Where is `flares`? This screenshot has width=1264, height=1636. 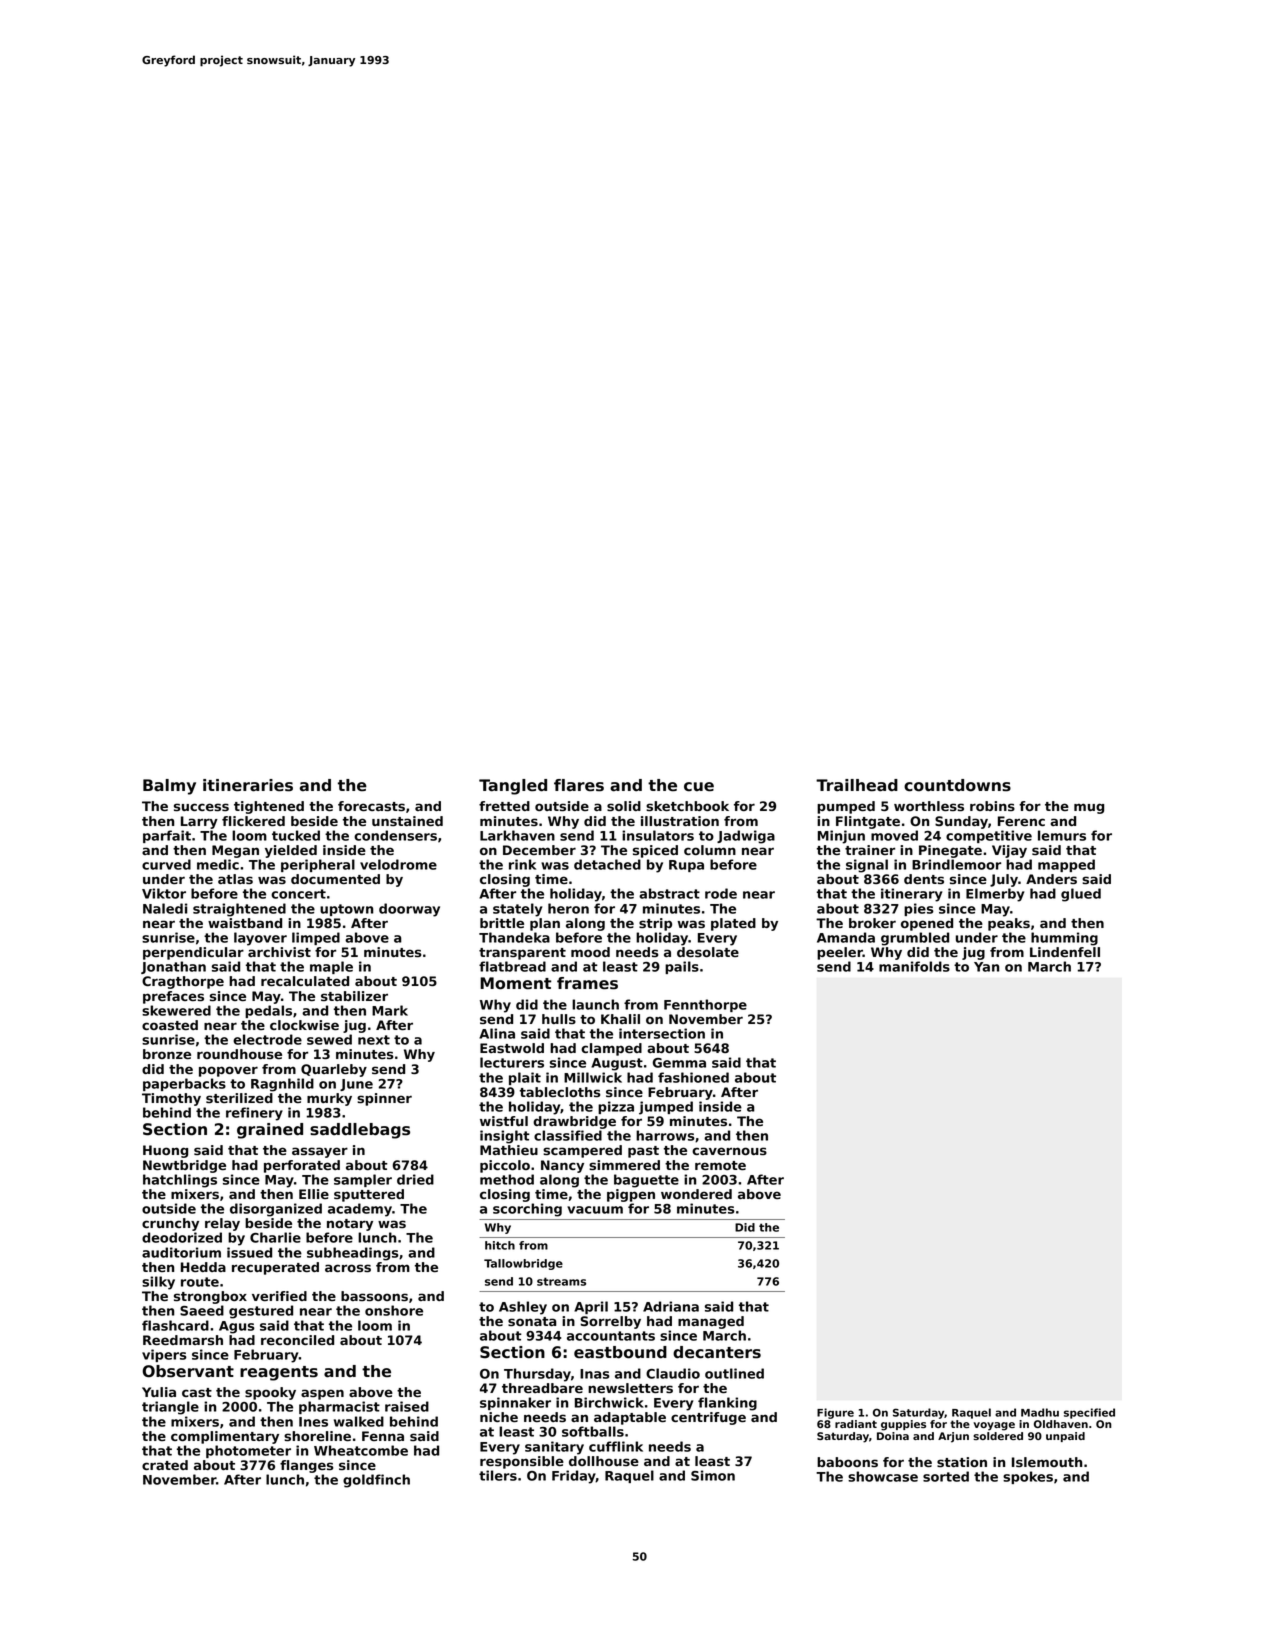
flares is located at coordinates (579, 785).
